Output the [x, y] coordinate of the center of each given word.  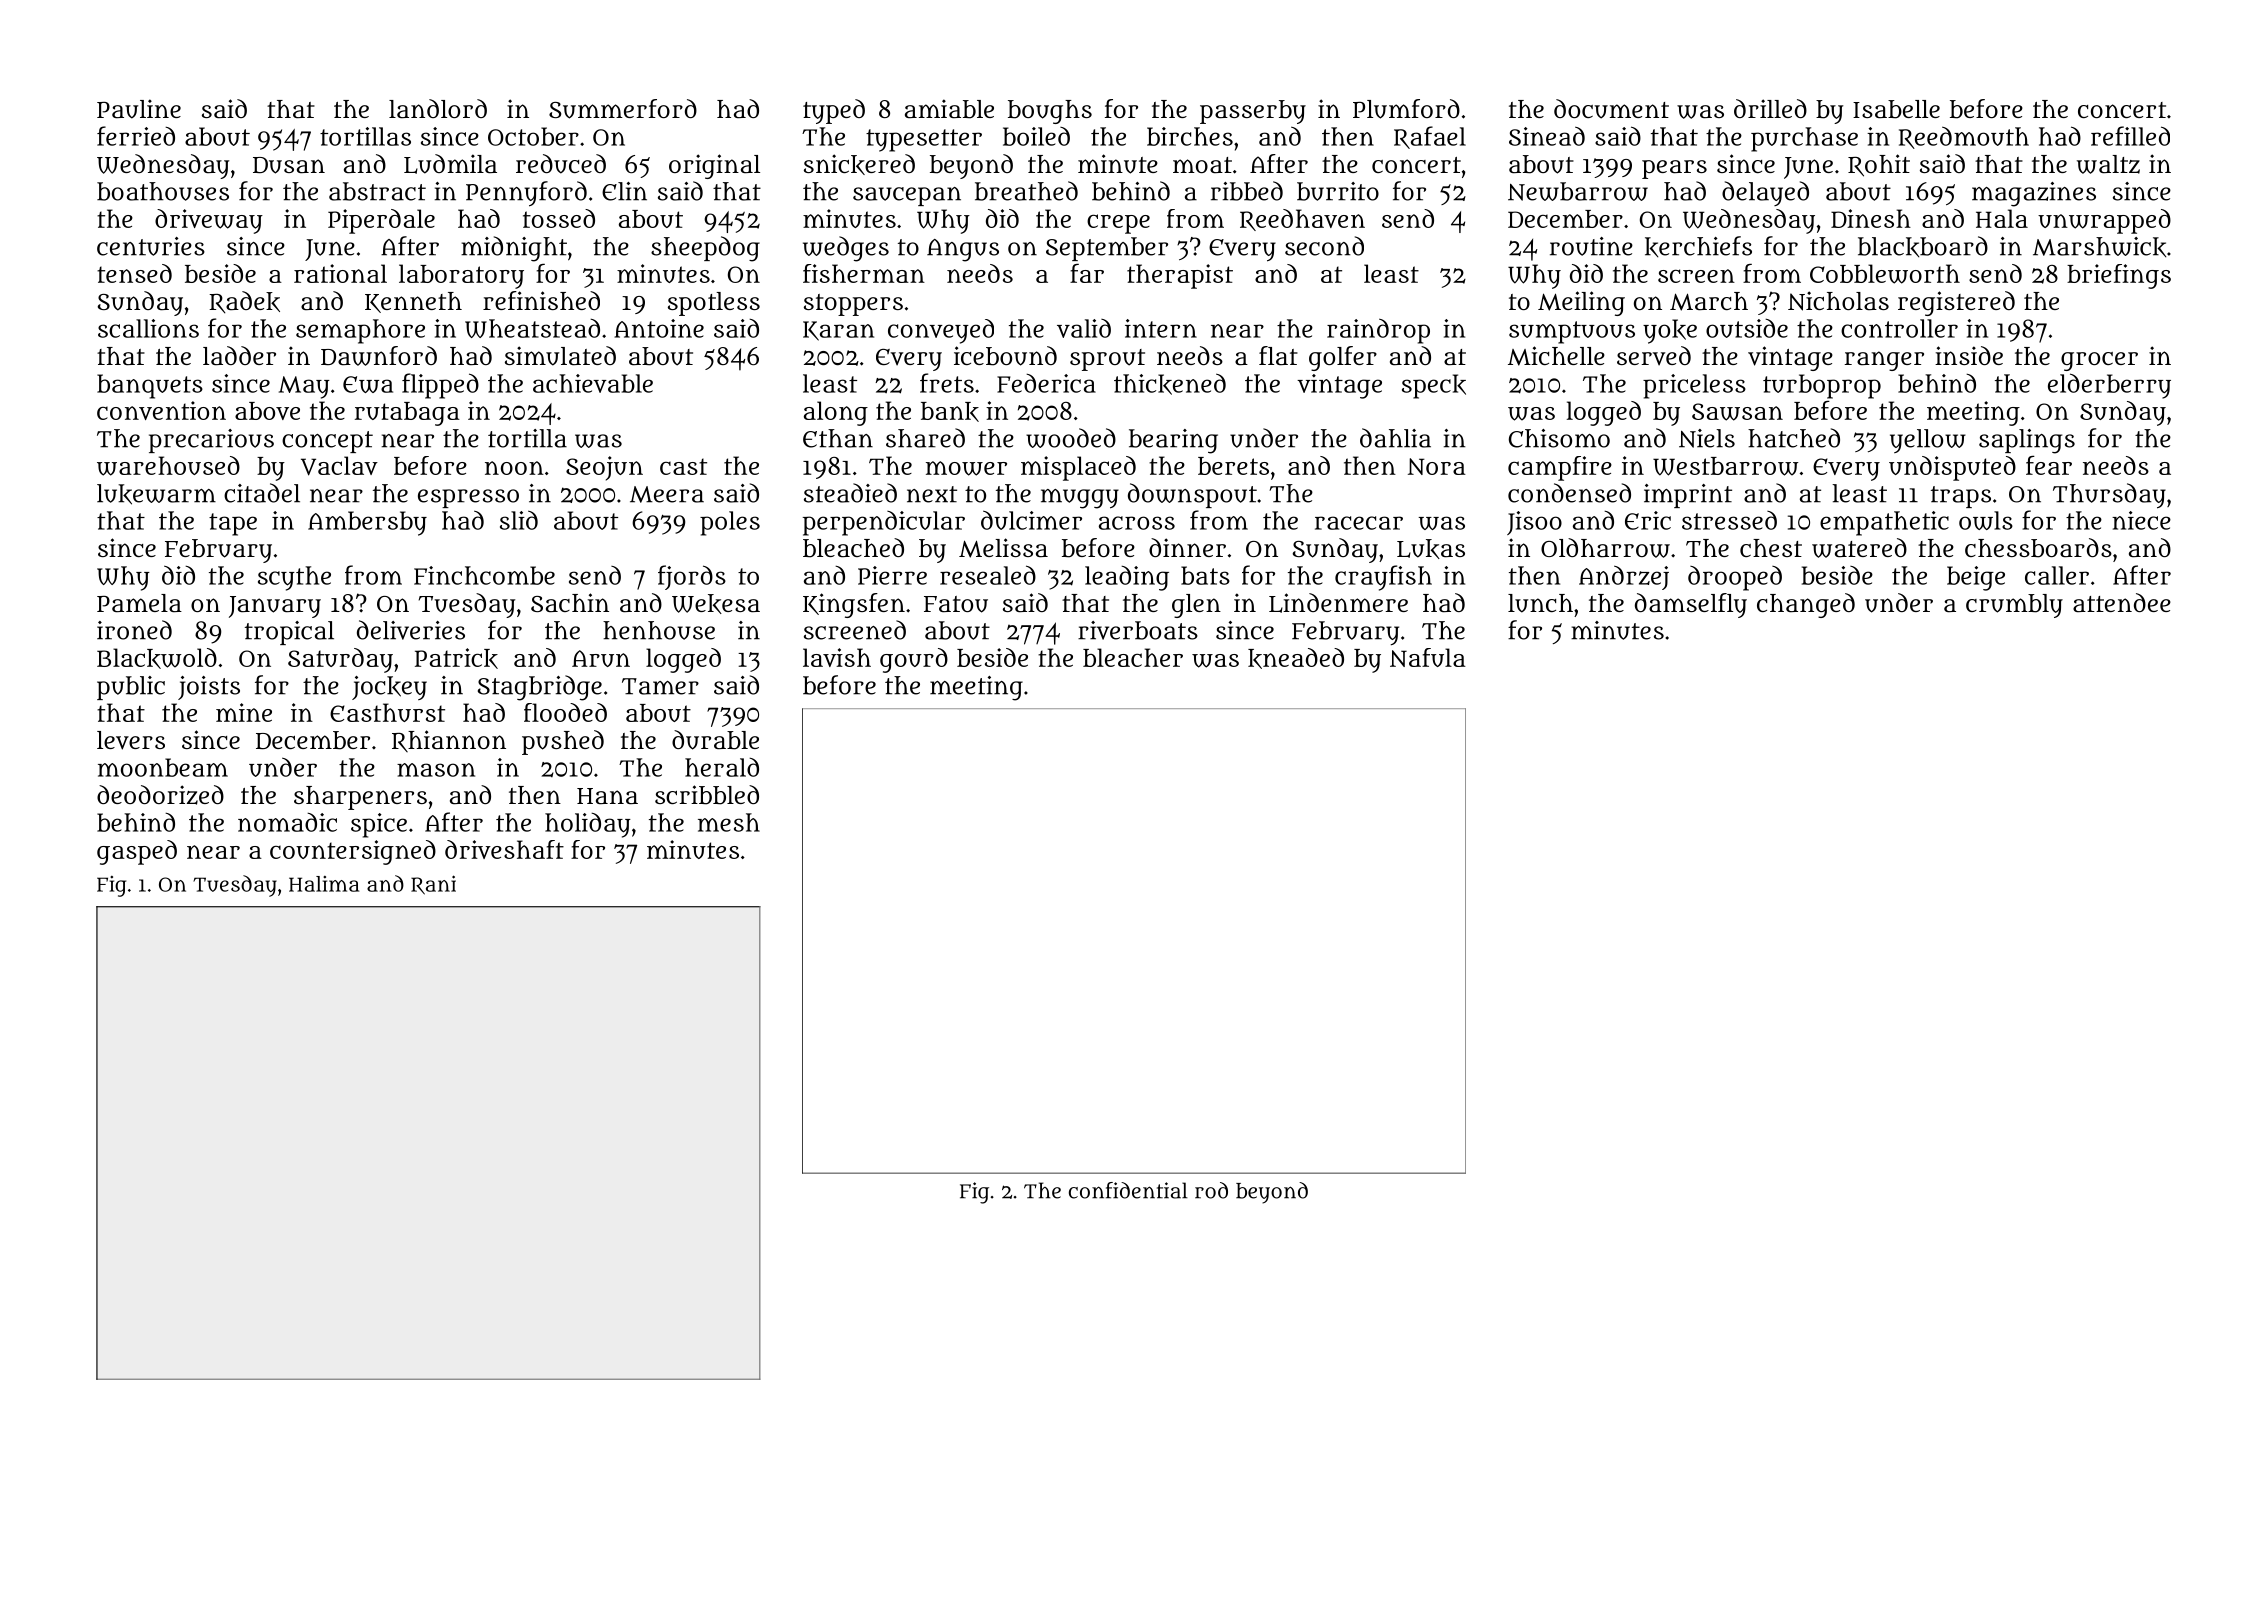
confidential [1128, 1190]
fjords [692, 577]
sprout [1107, 360]
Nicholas [1838, 301]
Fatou [956, 604]
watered [1859, 548]
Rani [433, 885]
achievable [593, 383]
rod [1211, 1190]
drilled [1770, 108]
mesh [729, 822]
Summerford [623, 109]
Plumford [1406, 109]
